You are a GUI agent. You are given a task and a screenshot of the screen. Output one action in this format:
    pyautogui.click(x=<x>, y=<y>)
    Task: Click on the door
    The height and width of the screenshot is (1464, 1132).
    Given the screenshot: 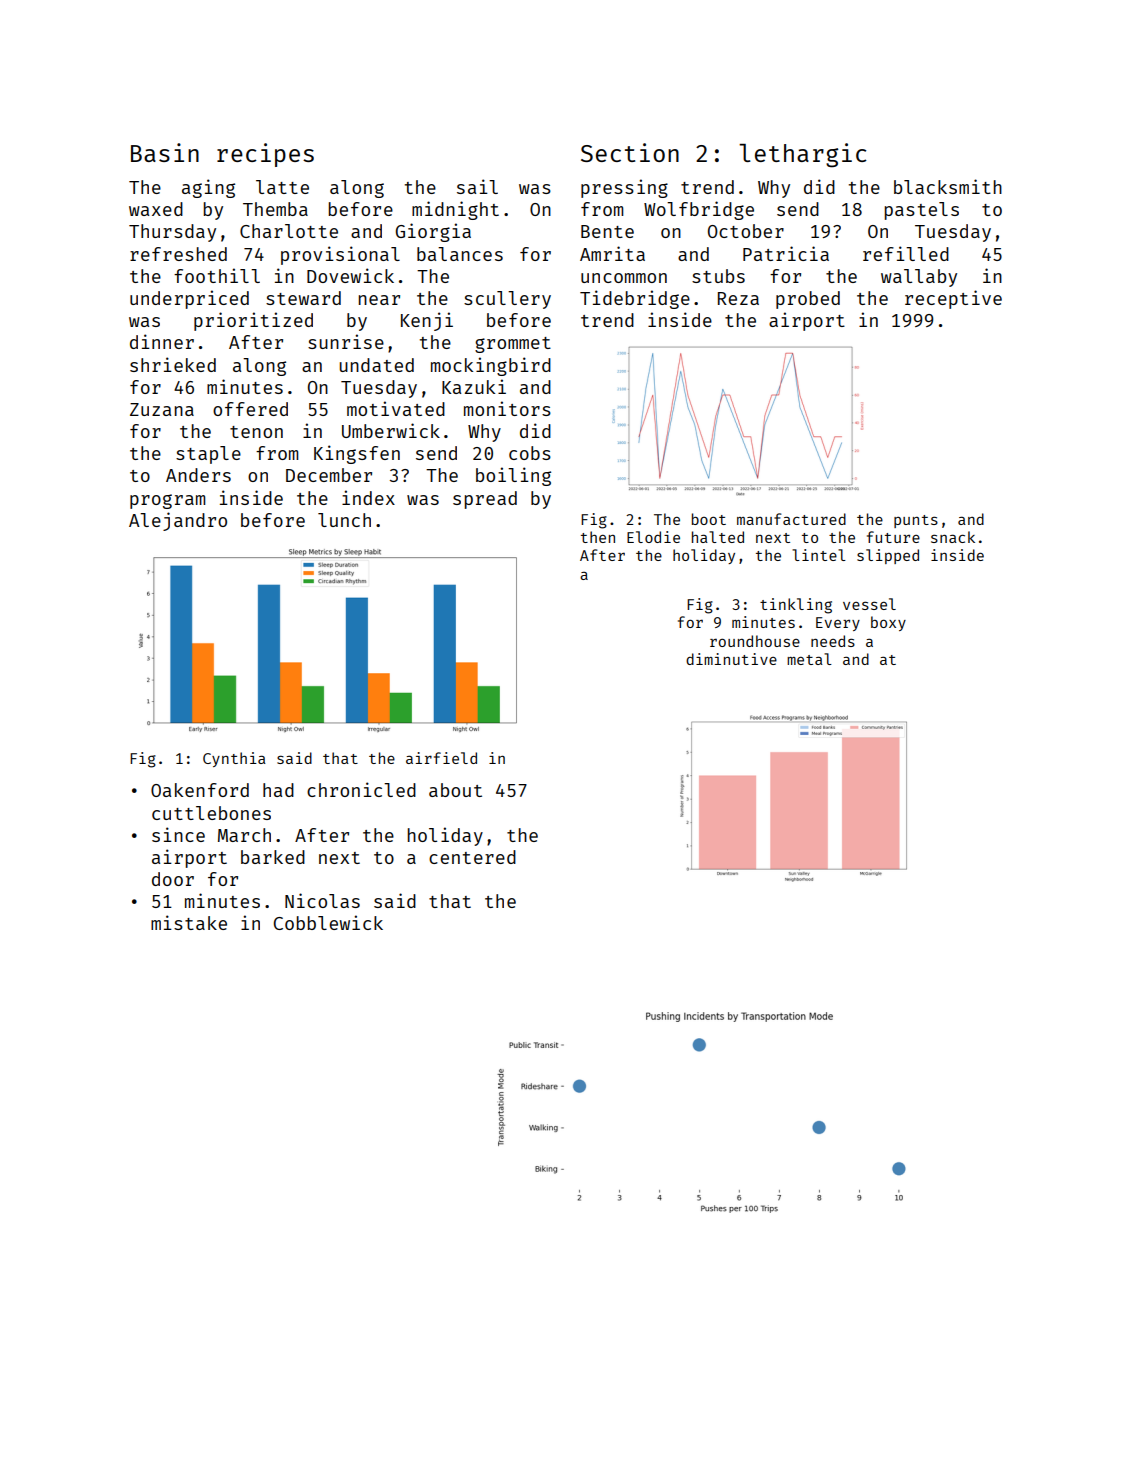 What is the action you would take?
    pyautogui.click(x=173, y=879)
